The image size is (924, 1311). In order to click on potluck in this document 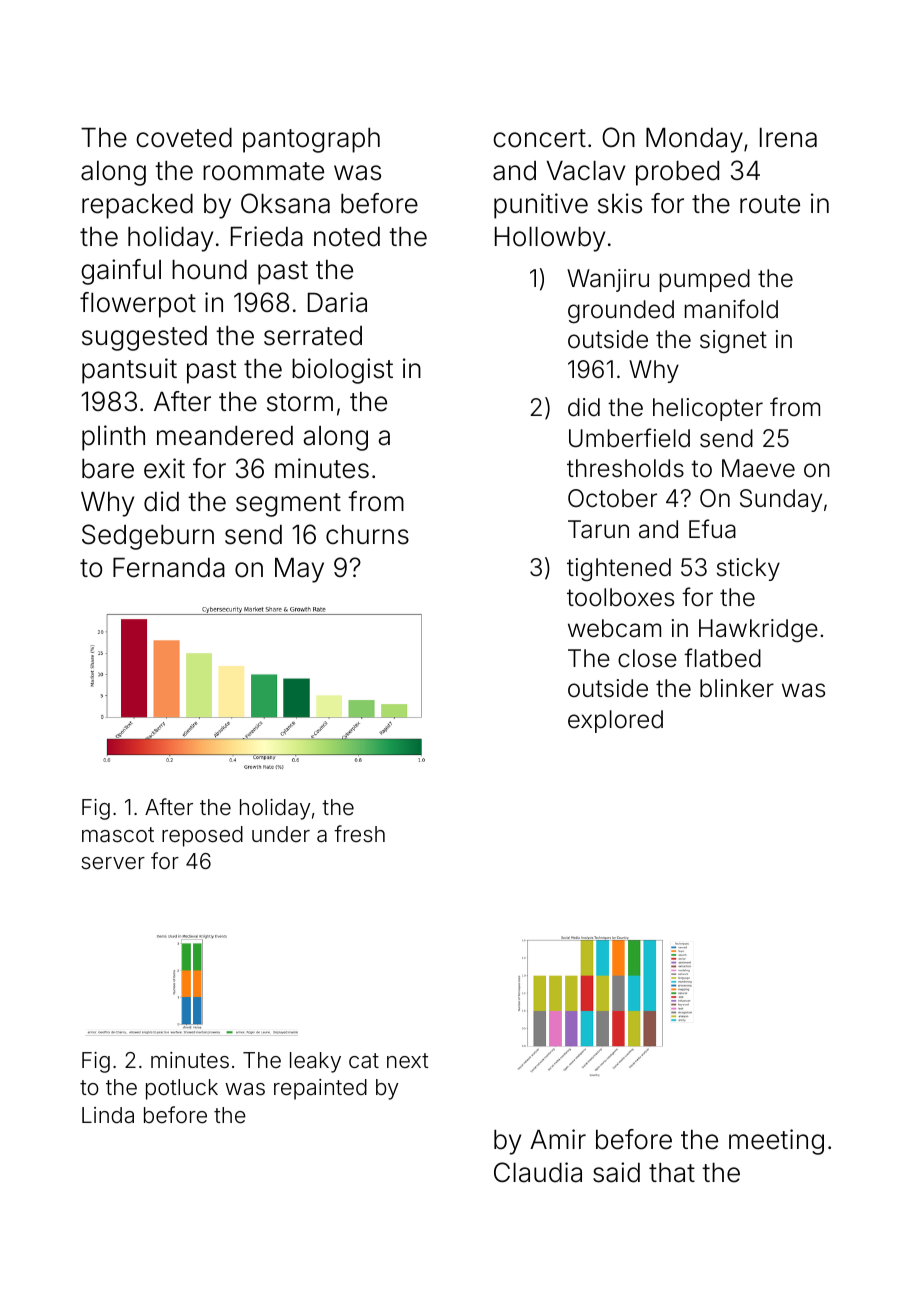, I will do `click(182, 1089)`.
